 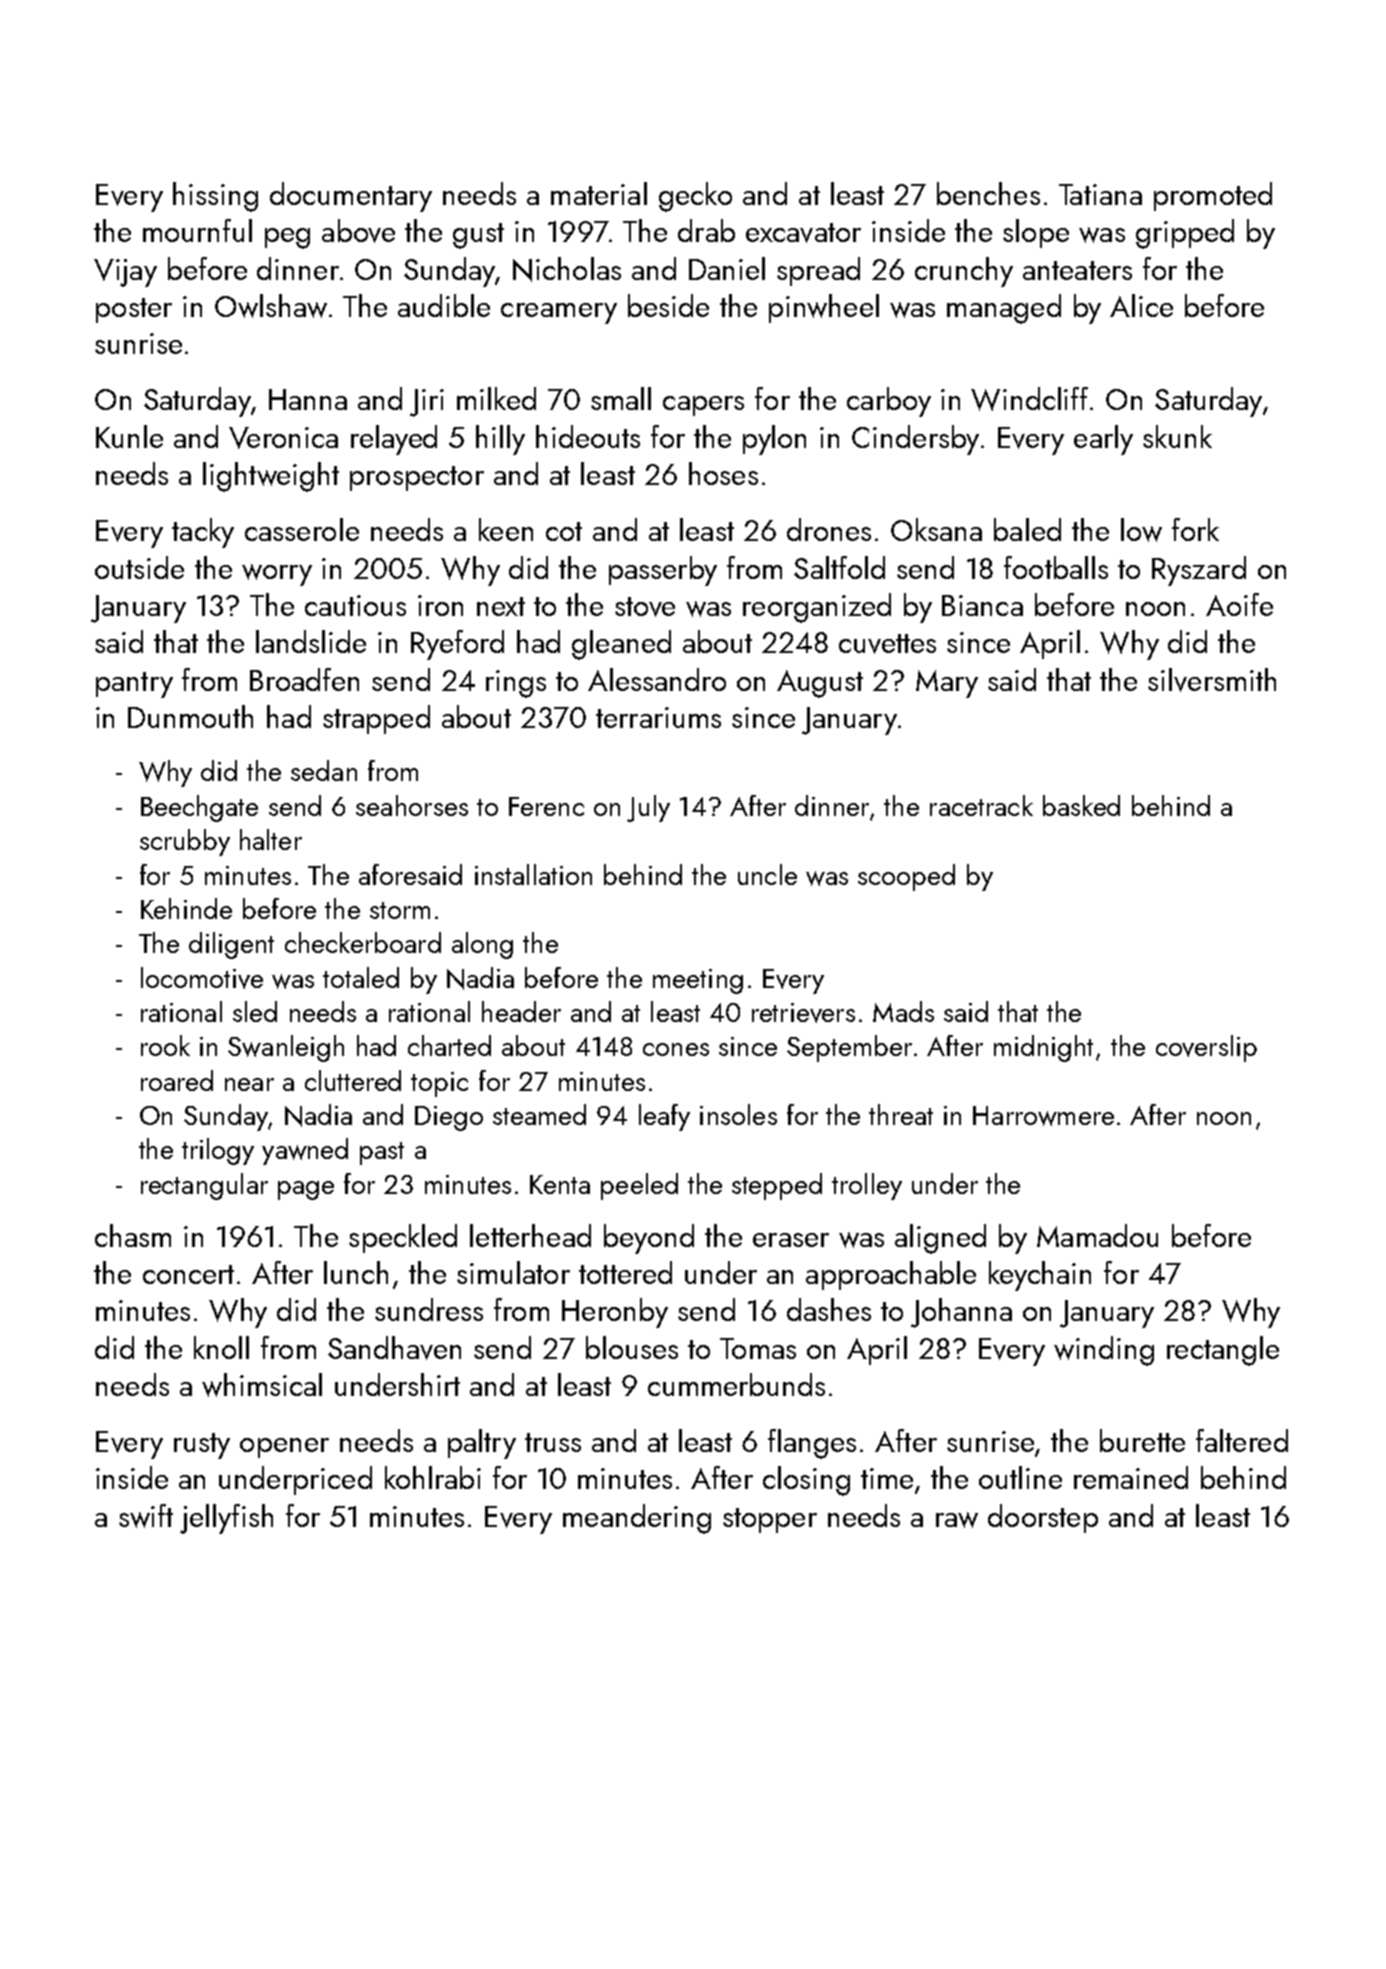 What do you see at coordinates (1213, 196) in the document?
I see `promoted` at bounding box center [1213, 196].
